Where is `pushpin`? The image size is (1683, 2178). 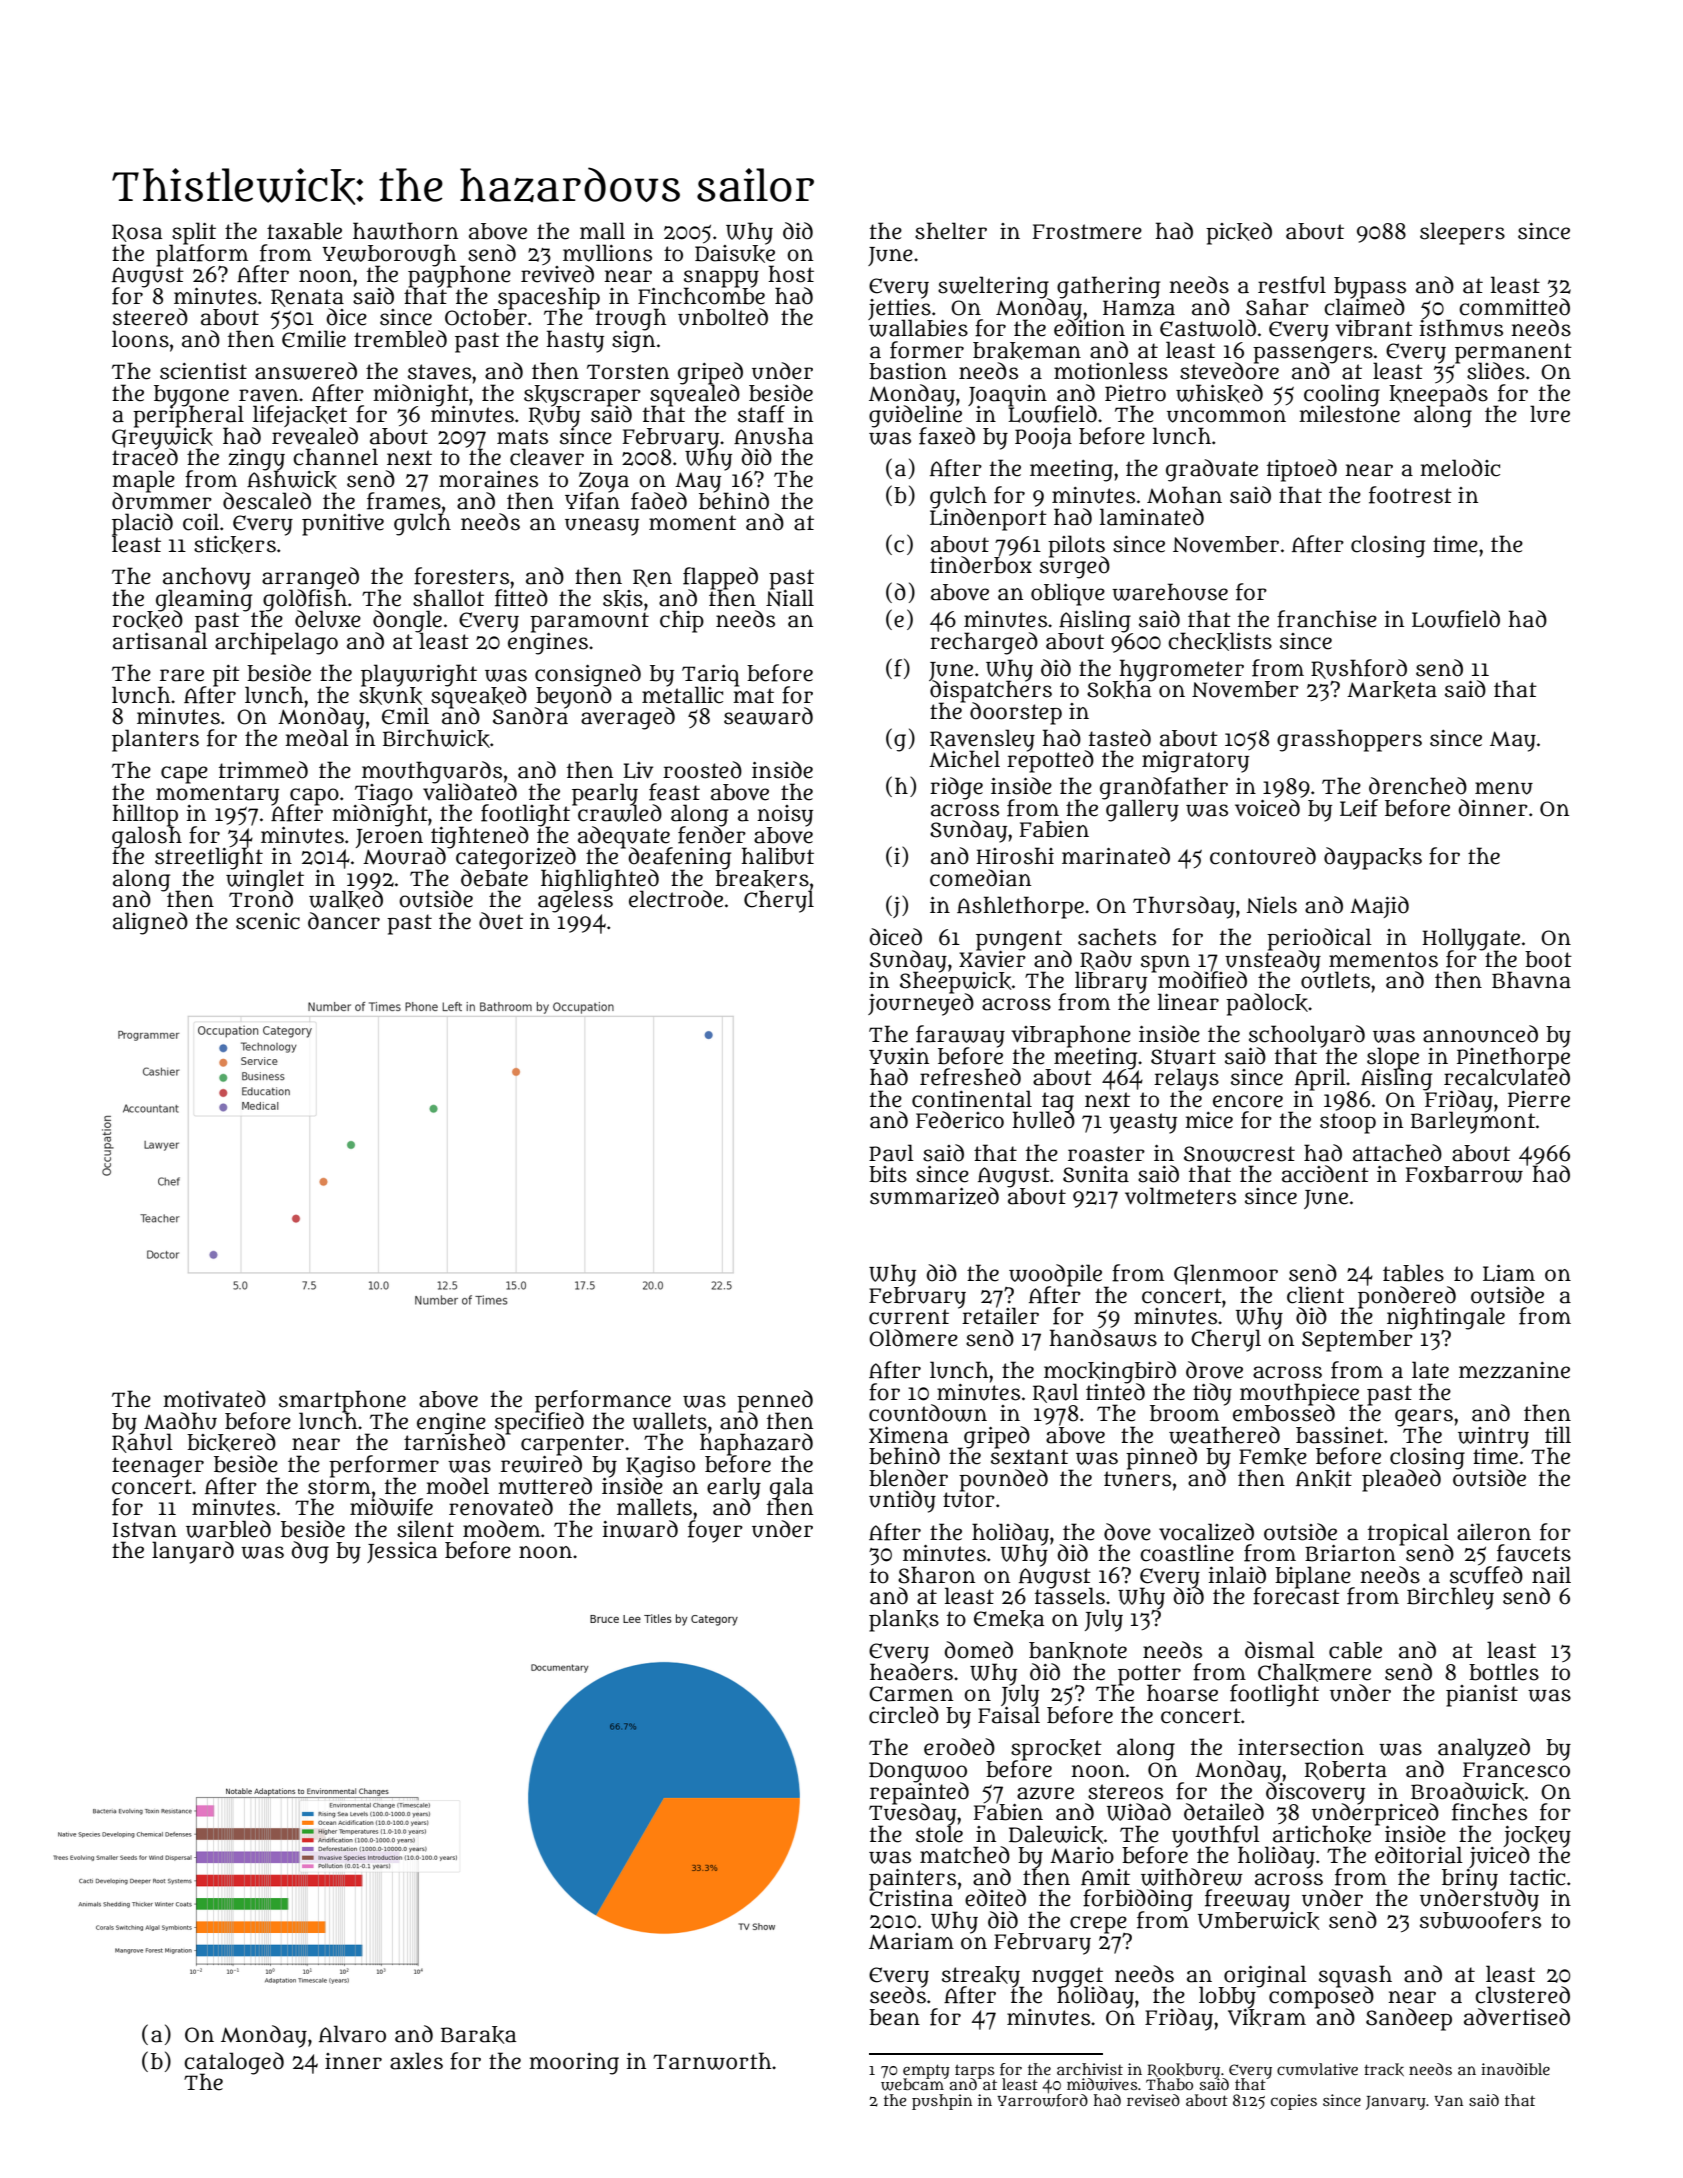
pushpin is located at coordinates (942, 2102).
